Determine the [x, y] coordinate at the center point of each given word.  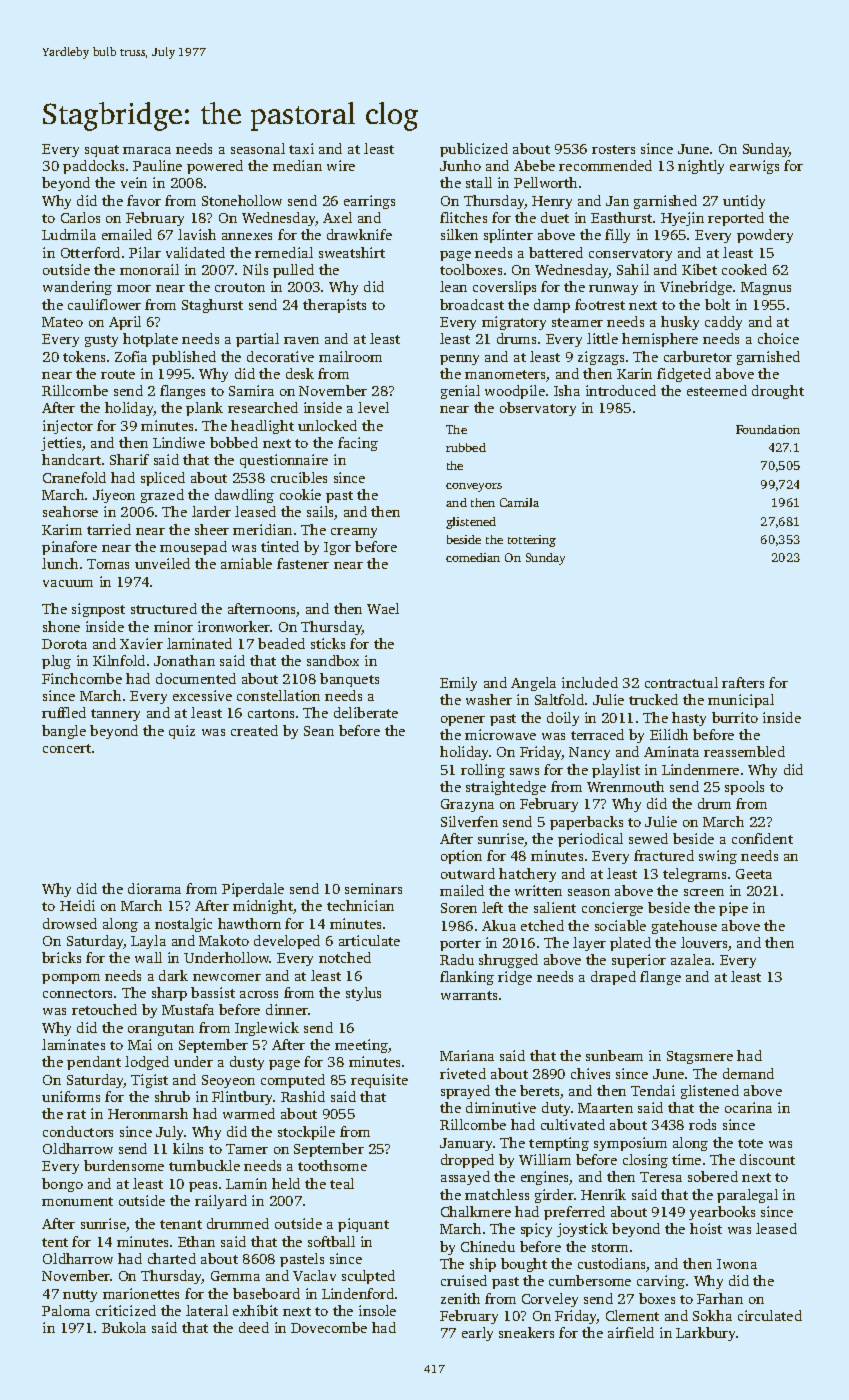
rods [702, 1124]
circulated [770, 1315]
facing [358, 444]
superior [639, 961]
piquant [363, 1225]
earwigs [754, 167]
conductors [78, 1131]
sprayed [465, 1092]
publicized [474, 150]
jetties [61, 444]
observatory [538, 409]
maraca [147, 150]
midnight [263, 907]
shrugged [508, 961]
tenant [181, 1224]
